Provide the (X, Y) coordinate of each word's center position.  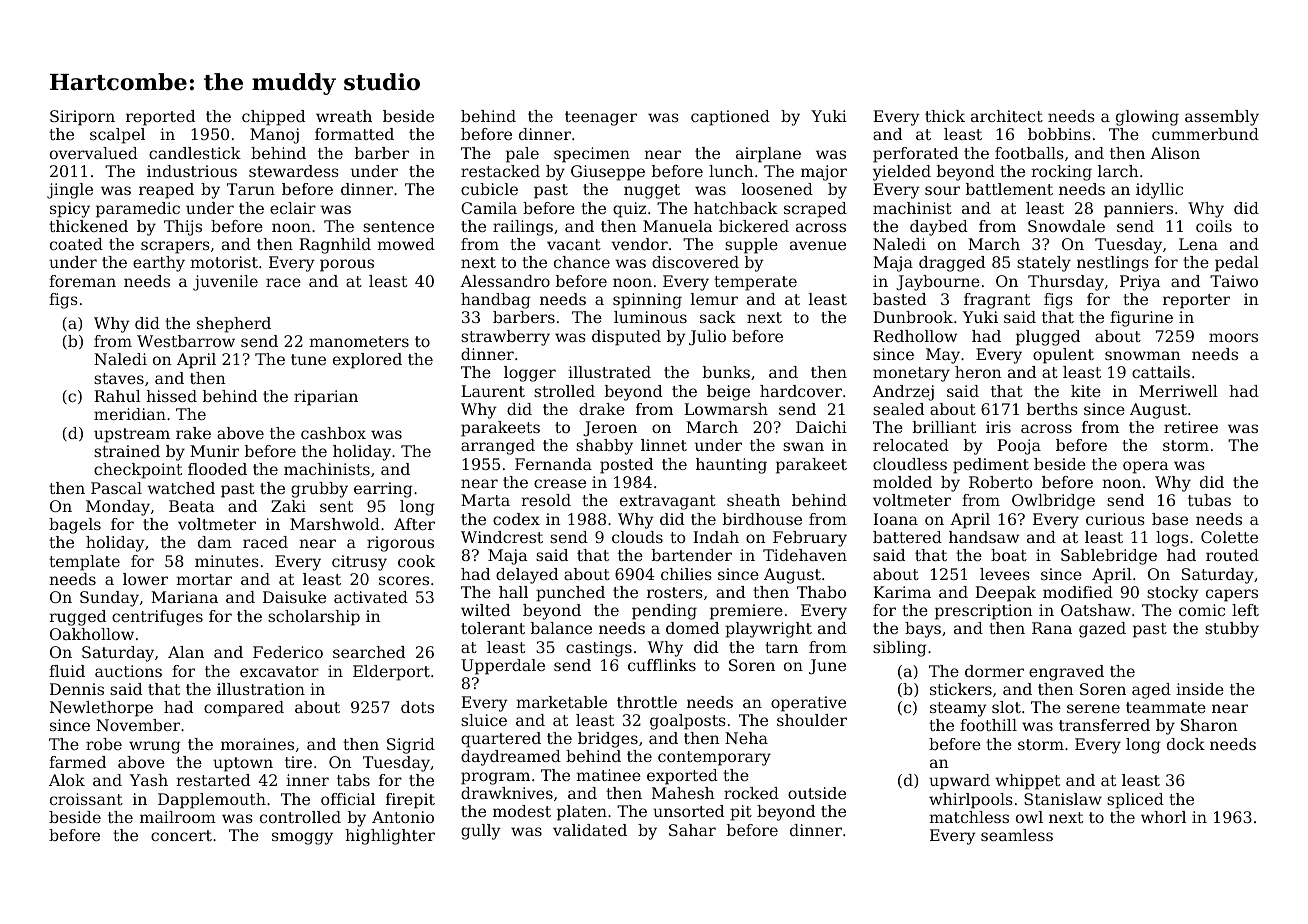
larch (1118, 171)
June (827, 667)
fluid (67, 671)
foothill (988, 725)
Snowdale (1066, 226)
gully (481, 832)
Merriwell (1178, 391)
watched (181, 488)
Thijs (183, 228)
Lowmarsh (726, 409)
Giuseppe (608, 173)
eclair (293, 208)
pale (522, 155)
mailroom (178, 817)
